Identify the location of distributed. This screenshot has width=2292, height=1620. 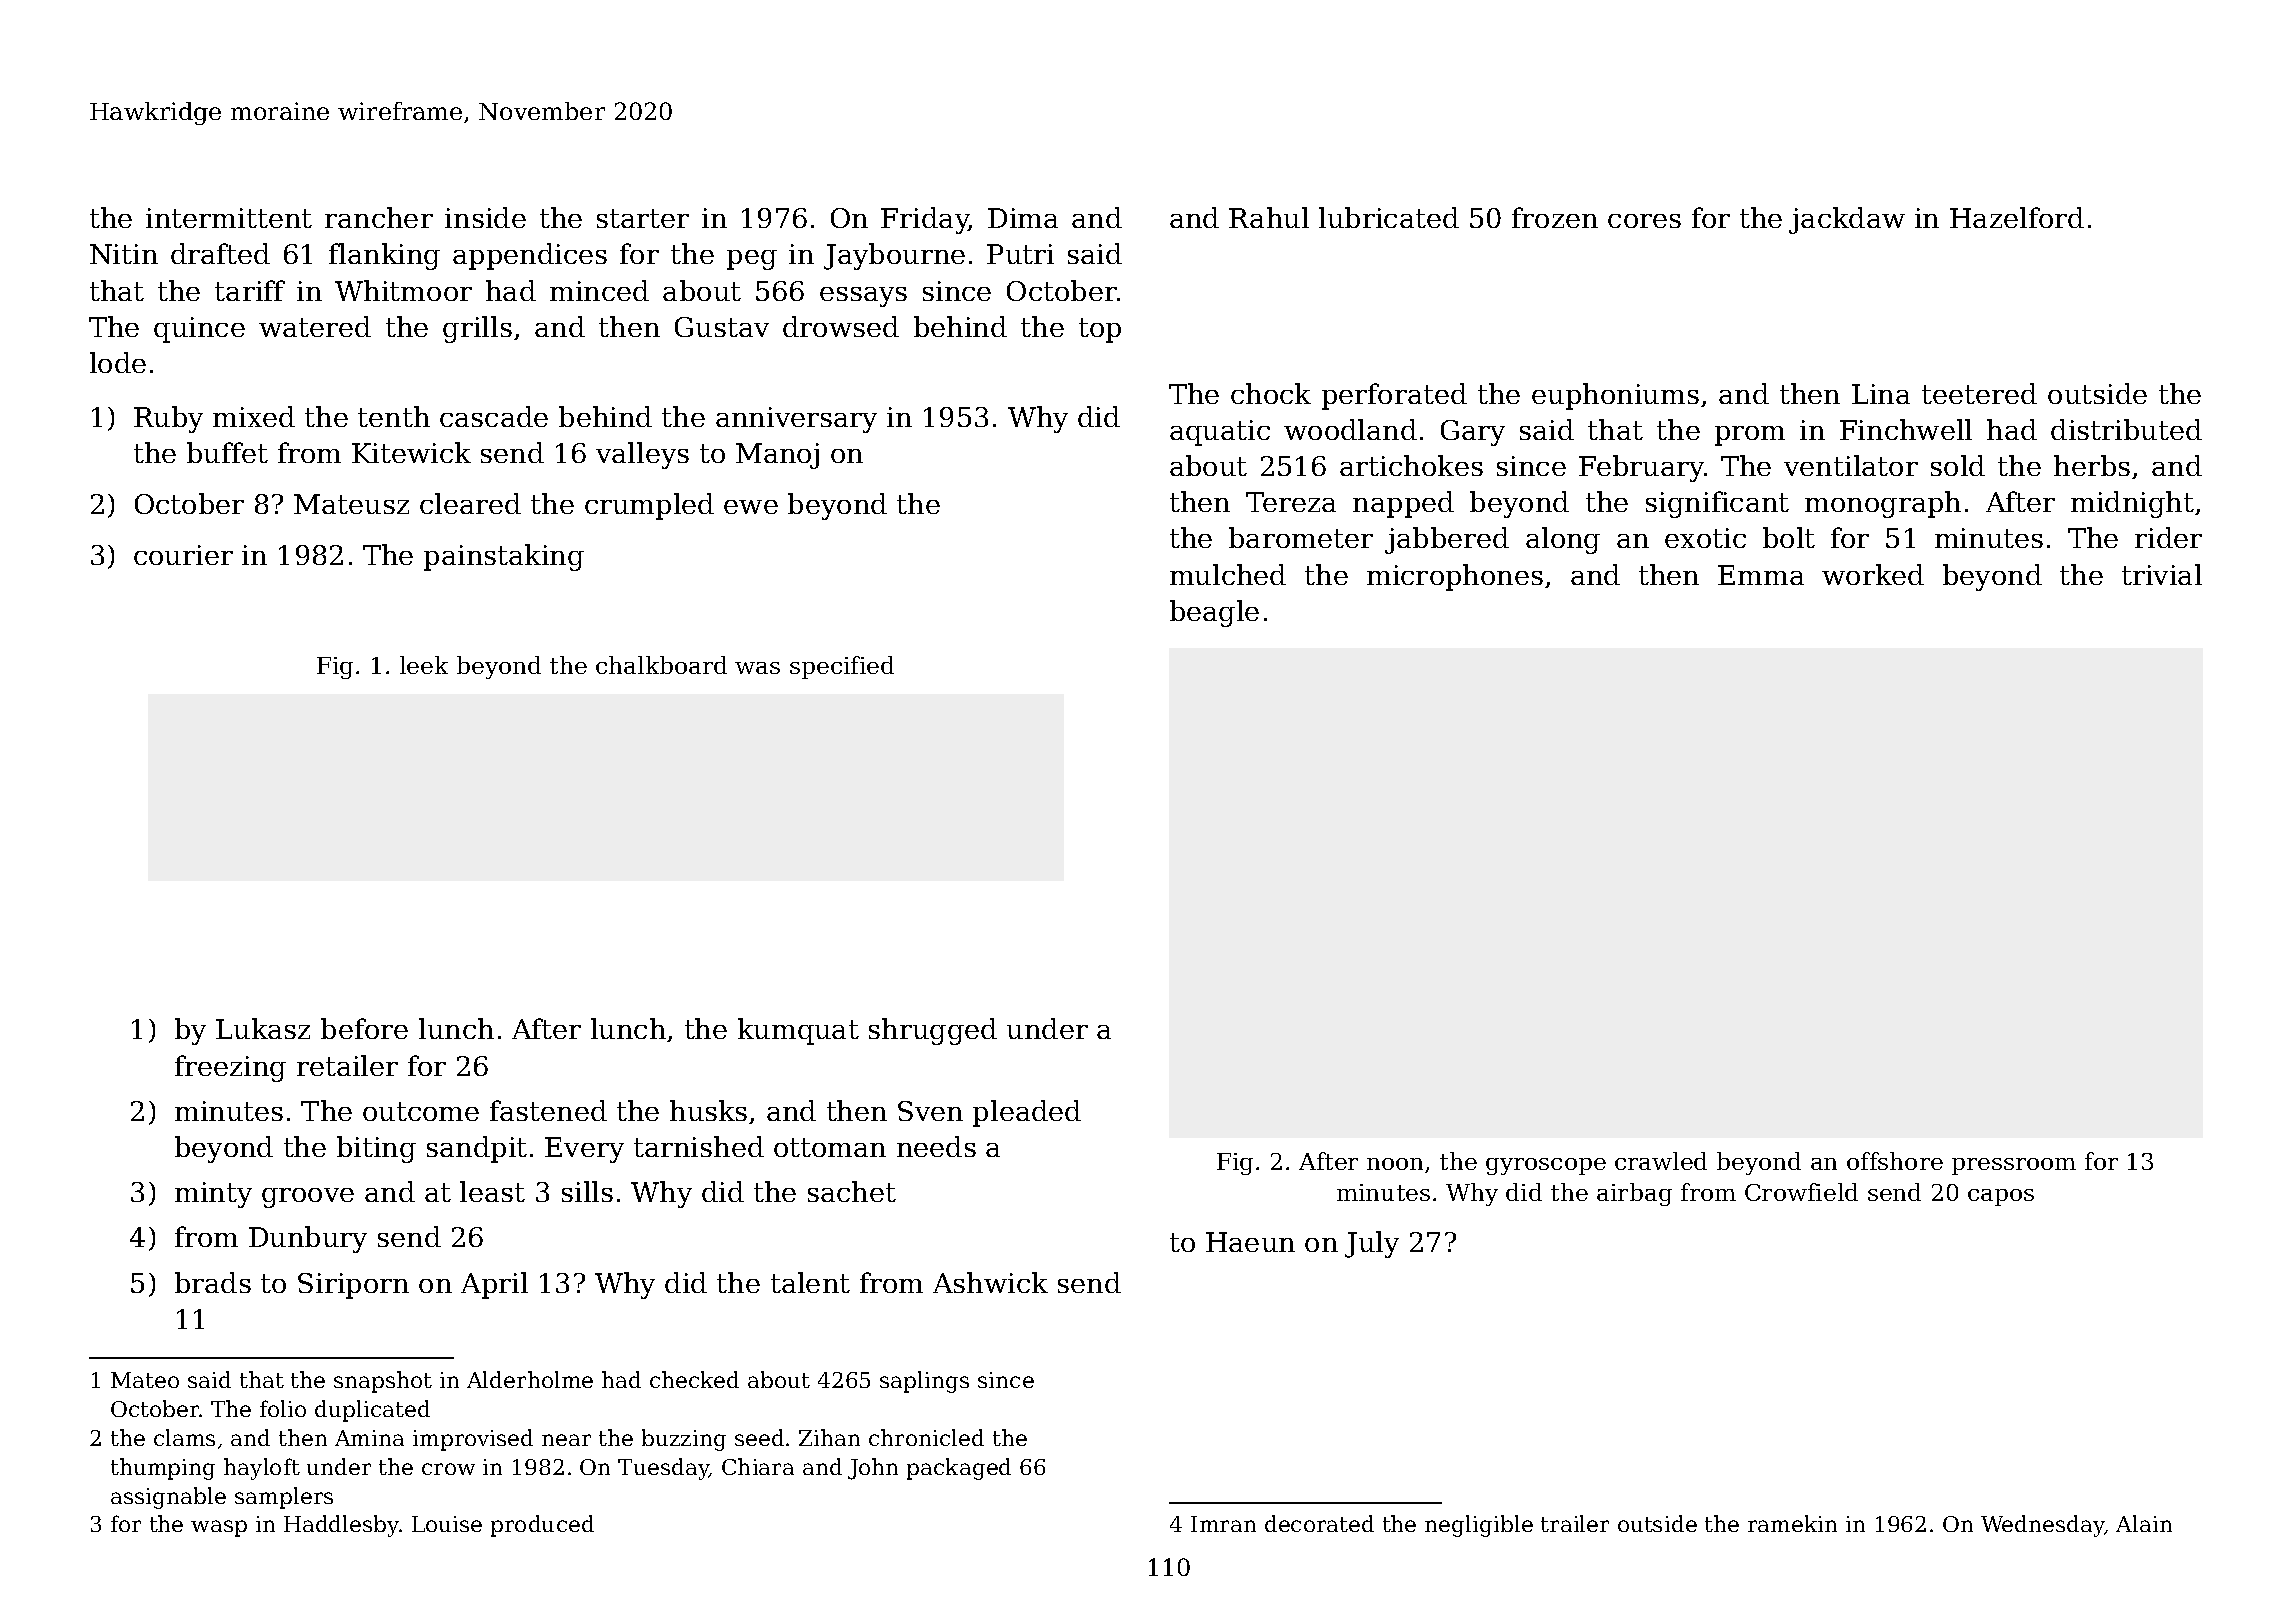
(2126, 429).
